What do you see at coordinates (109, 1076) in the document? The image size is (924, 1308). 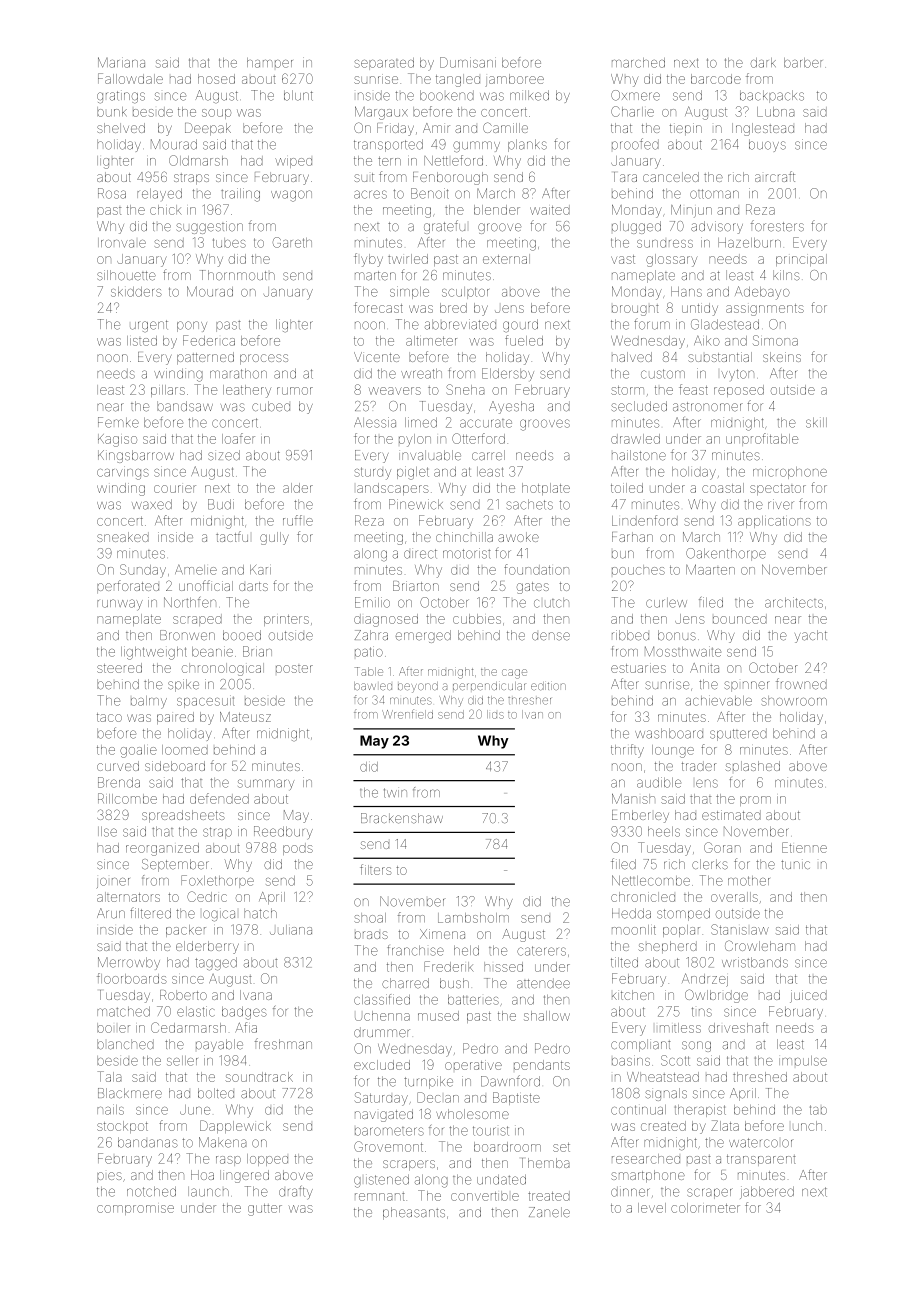 I see `Tala` at bounding box center [109, 1076].
